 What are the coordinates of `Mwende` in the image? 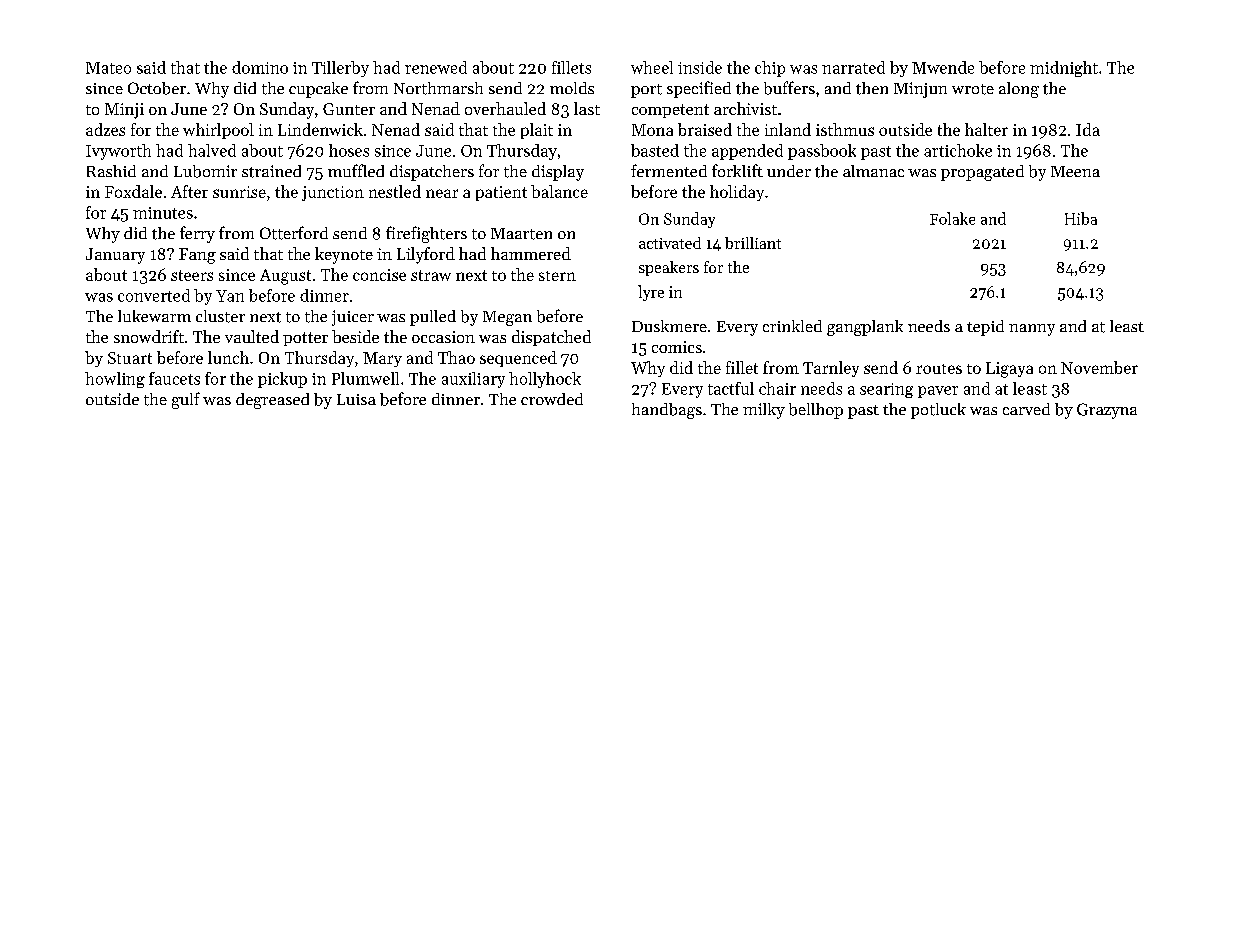 It's located at (943, 67).
